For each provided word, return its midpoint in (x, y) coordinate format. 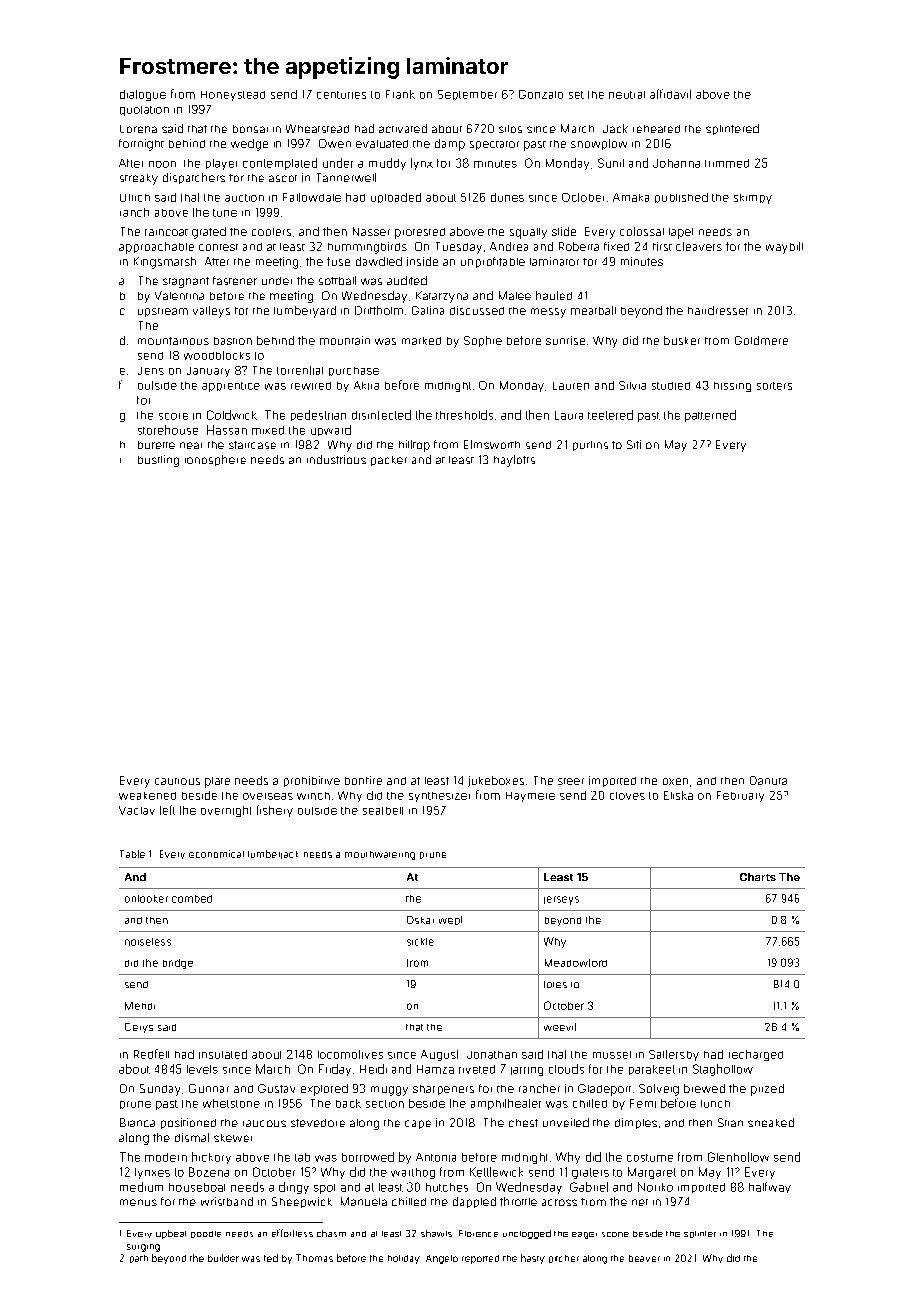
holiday (404, 1259)
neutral (627, 95)
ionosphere (215, 460)
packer (389, 461)
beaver (644, 1258)
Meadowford (576, 963)
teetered (610, 415)
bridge (178, 964)
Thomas (314, 1258)
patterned (710, 416)
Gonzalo (541, 94)
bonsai (250, 129)
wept (450, 920)
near (191, 445)
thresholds (464, 415)
